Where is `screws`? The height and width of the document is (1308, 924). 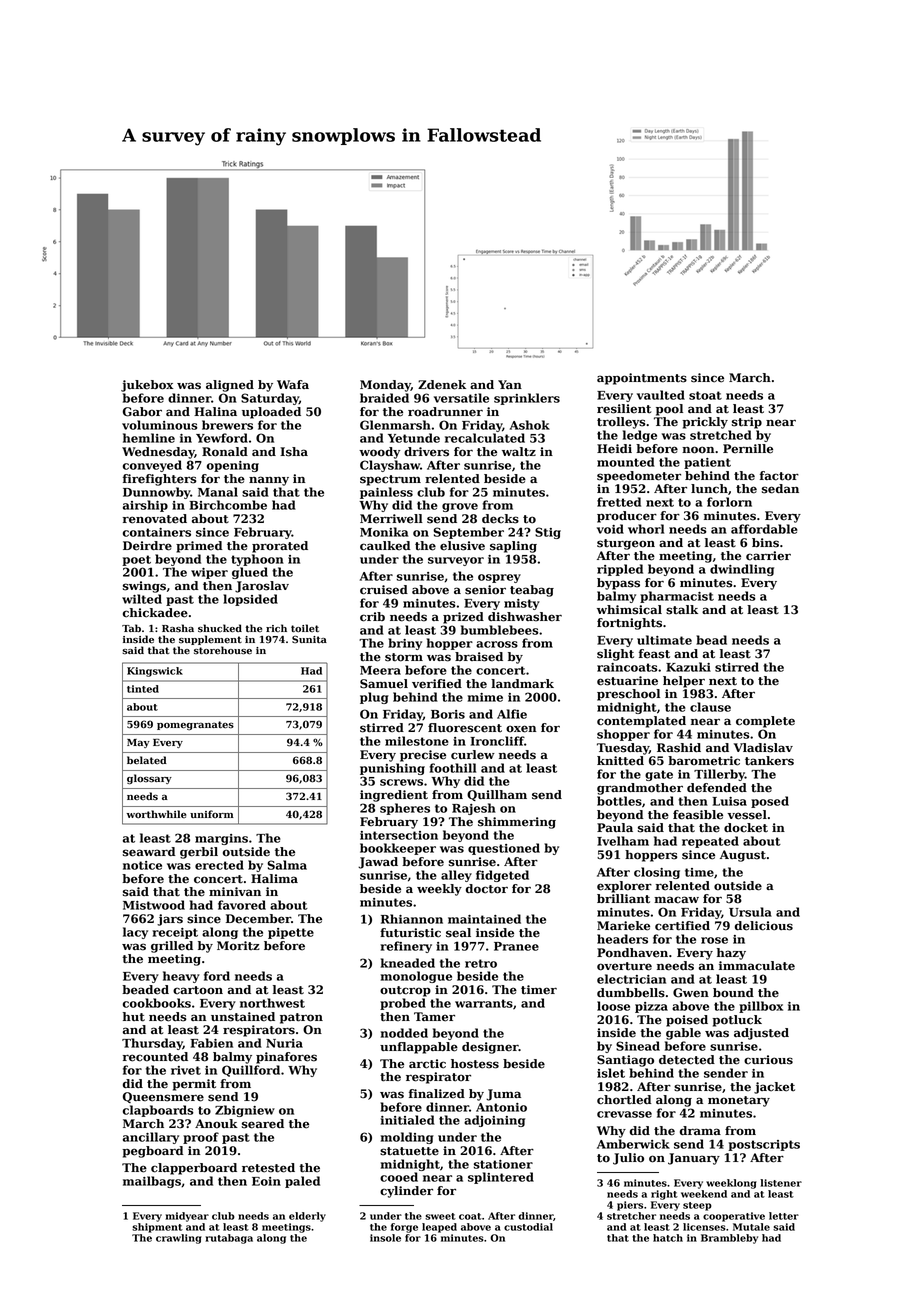
screws is located at coordinates (401, 782).
